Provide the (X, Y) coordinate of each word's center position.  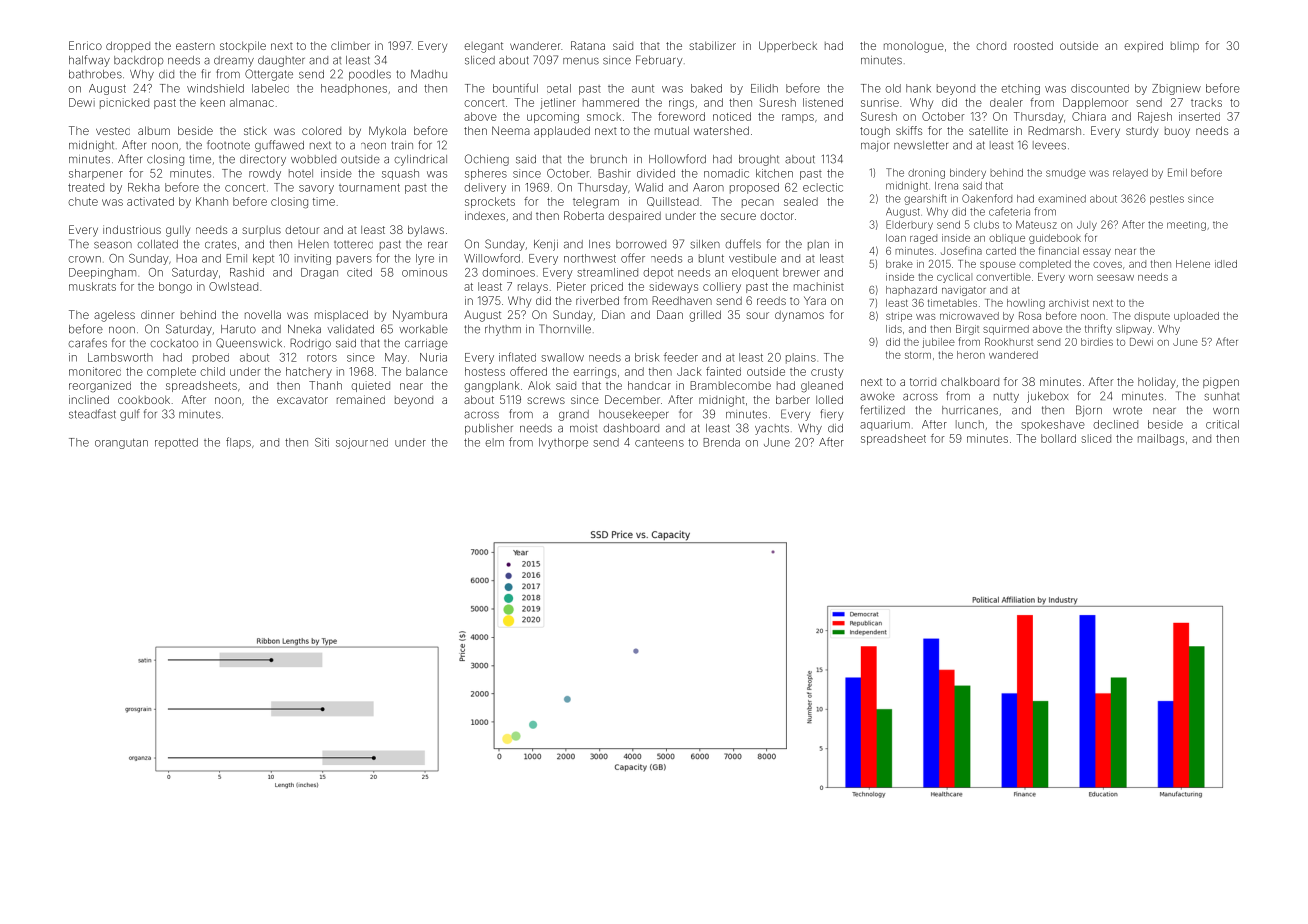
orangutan (121, 444)
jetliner (558, 103)
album (154, 130)
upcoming (553, 118)
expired (1143, 46)
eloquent (755, 273)
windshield (215, 88)
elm (494, 442)
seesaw (1115, 278)
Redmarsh (1054, 130)
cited (359, 272)
